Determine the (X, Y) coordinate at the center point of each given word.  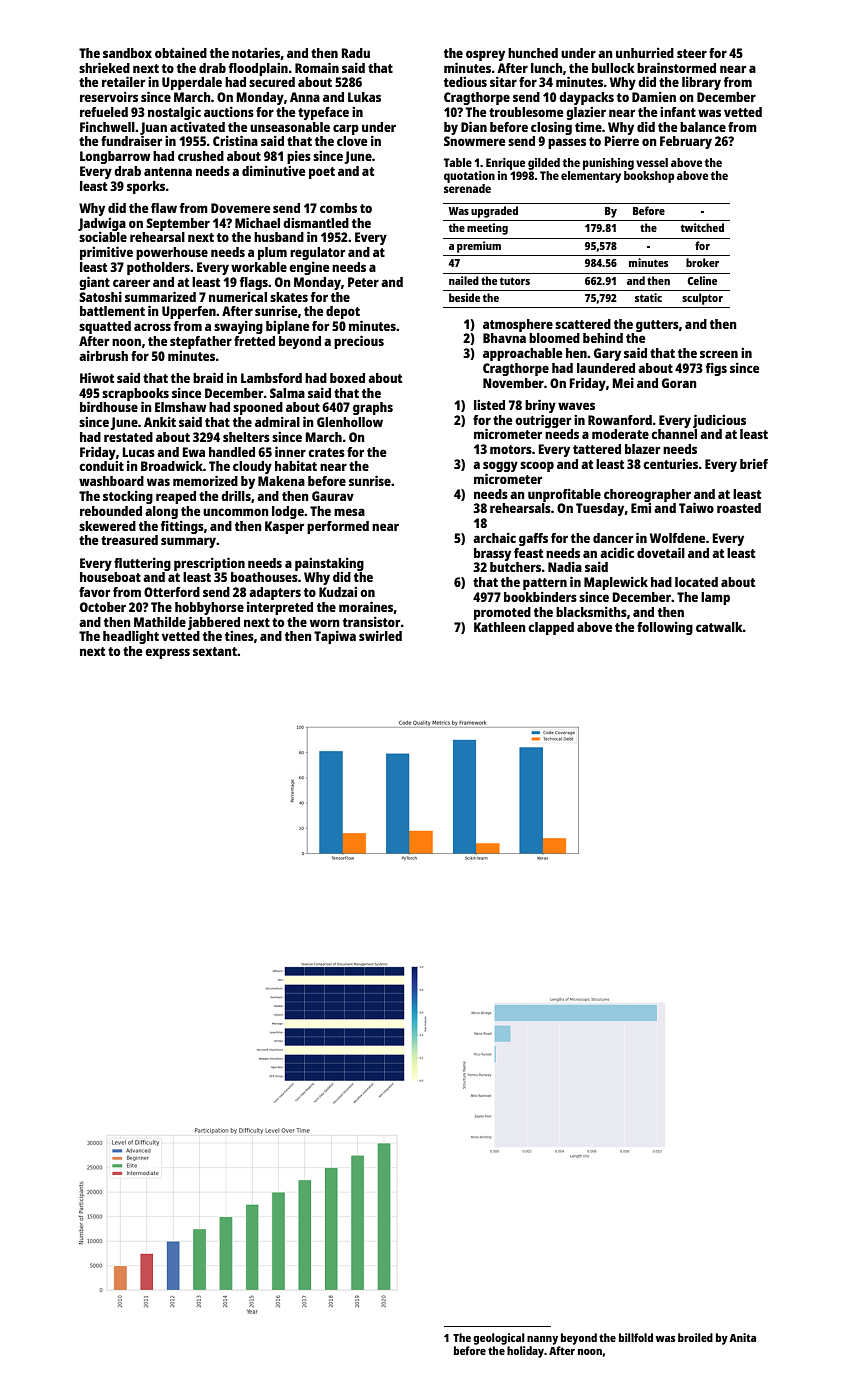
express (167, 653)
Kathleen (500, 627)
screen (719, 354)
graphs (373, 408)
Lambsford (271, 378)
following (665, 628)
